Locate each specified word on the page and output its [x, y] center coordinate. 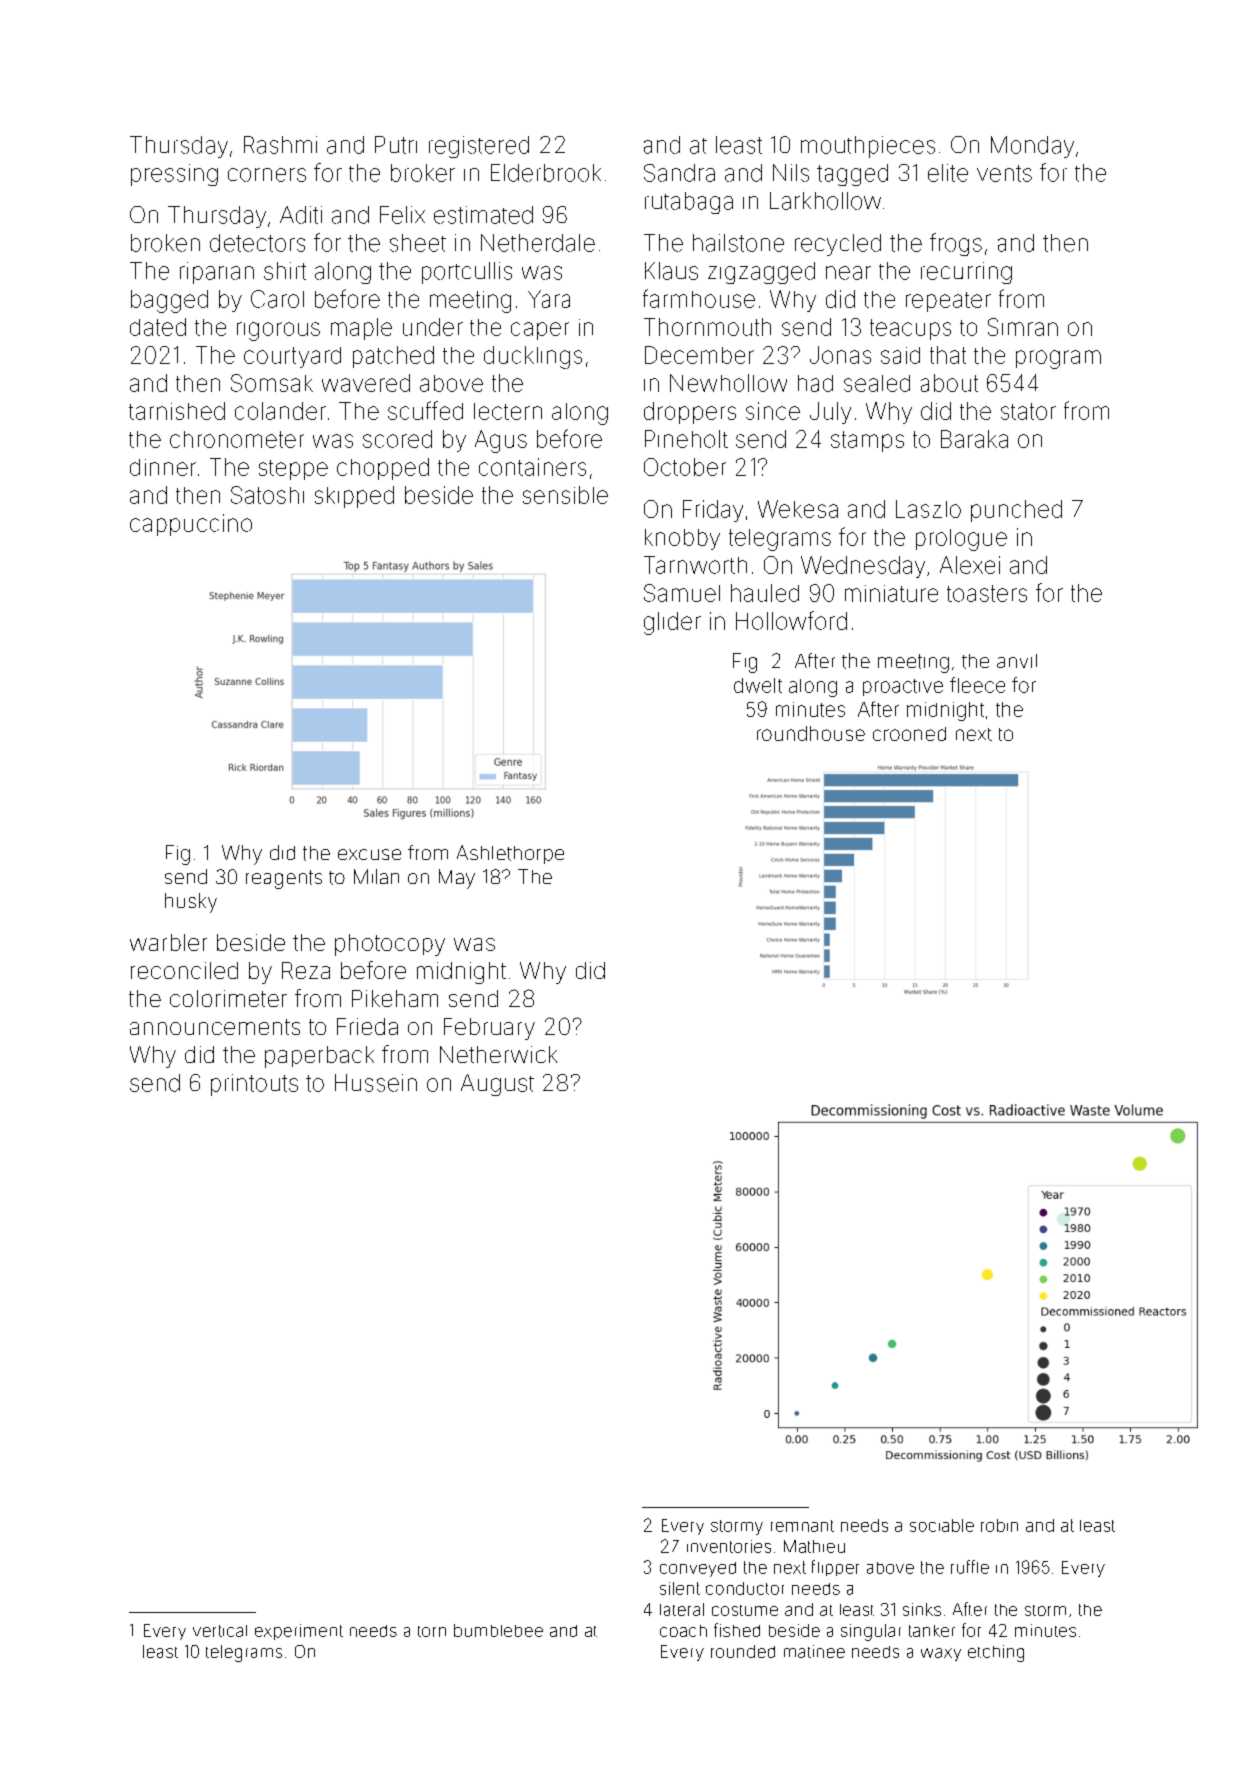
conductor [745, 1588]
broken [165, 243]
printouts [254, 1085]
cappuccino [191, 525]
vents [1004, 173]
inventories [729, 1546]
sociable [942, 1525]
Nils [791, 173]
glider [672, 623]
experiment [299, 1632]
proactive [903, 687]
